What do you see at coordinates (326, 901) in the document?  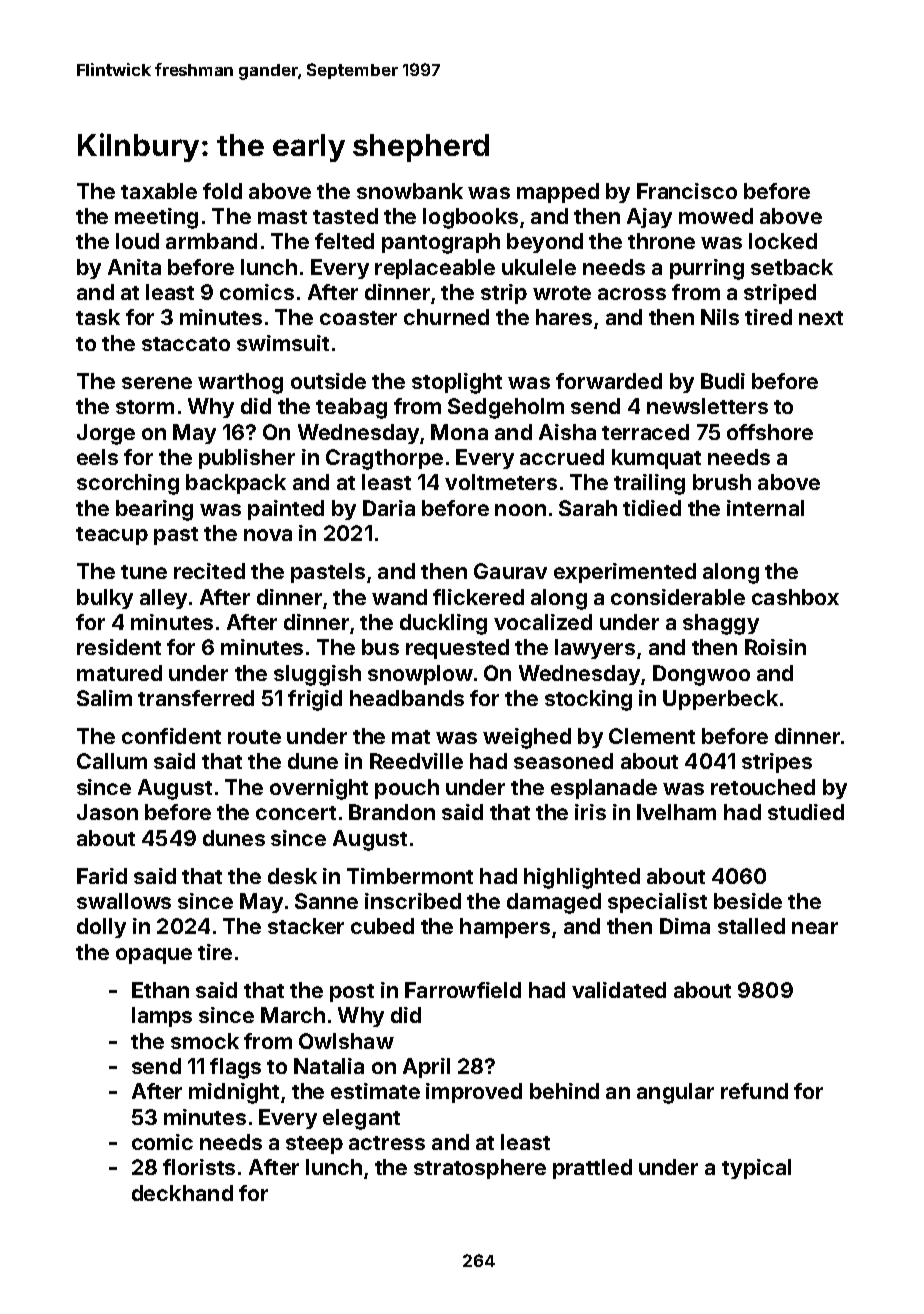 I see `Sanne` at bounding box center [326, 901].
